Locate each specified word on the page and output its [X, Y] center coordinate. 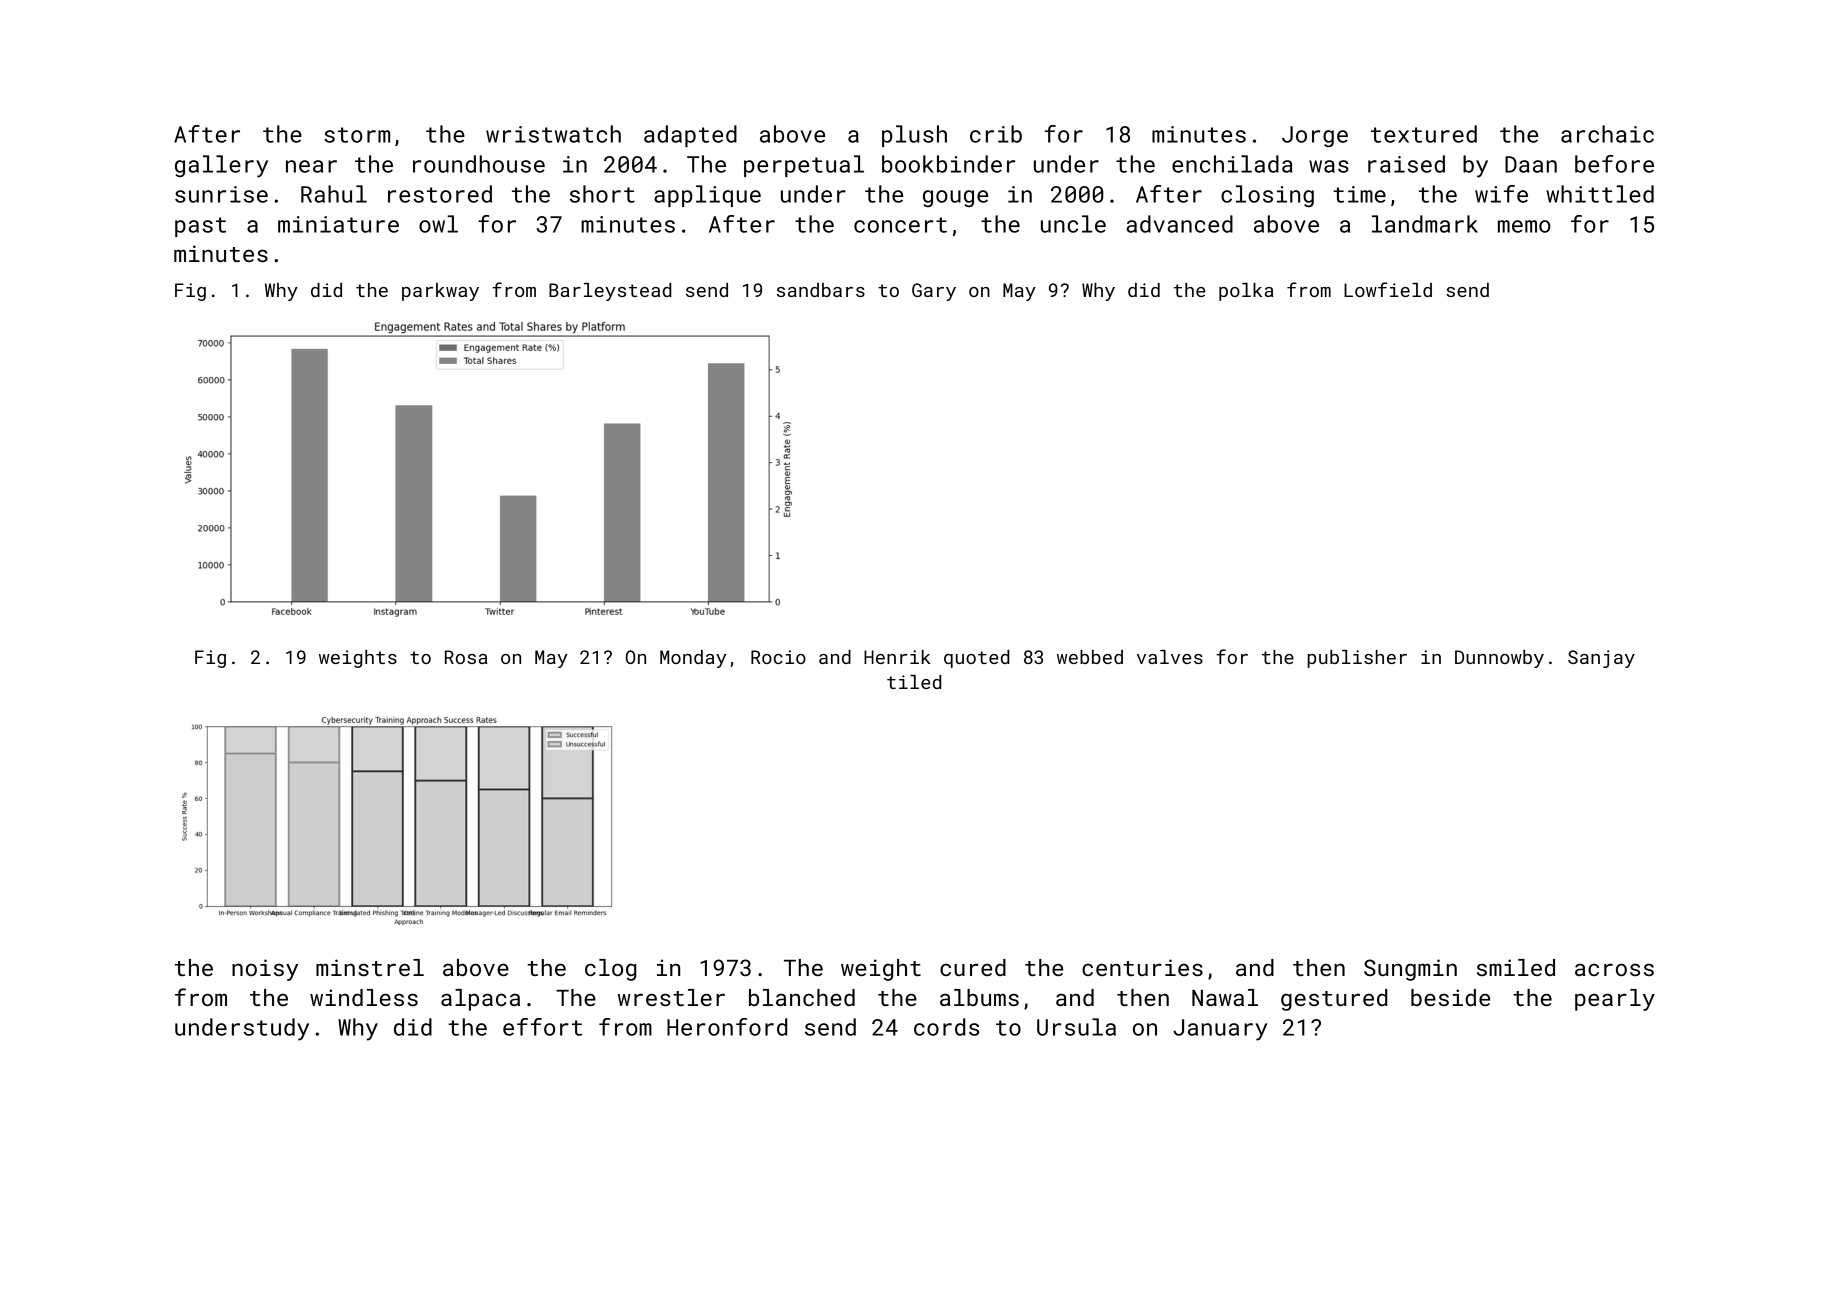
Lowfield [1388, 289]
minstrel [370, 967]
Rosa [466, 657]
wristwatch [553, 134]
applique [707, 196]
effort [542, 1027]
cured [973, 967]
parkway [440, 292]
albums [979, 997]
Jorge [1315, 136]
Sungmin [1410, 970]
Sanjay [1601, 659]
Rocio [778, 657]
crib [996, 134]
